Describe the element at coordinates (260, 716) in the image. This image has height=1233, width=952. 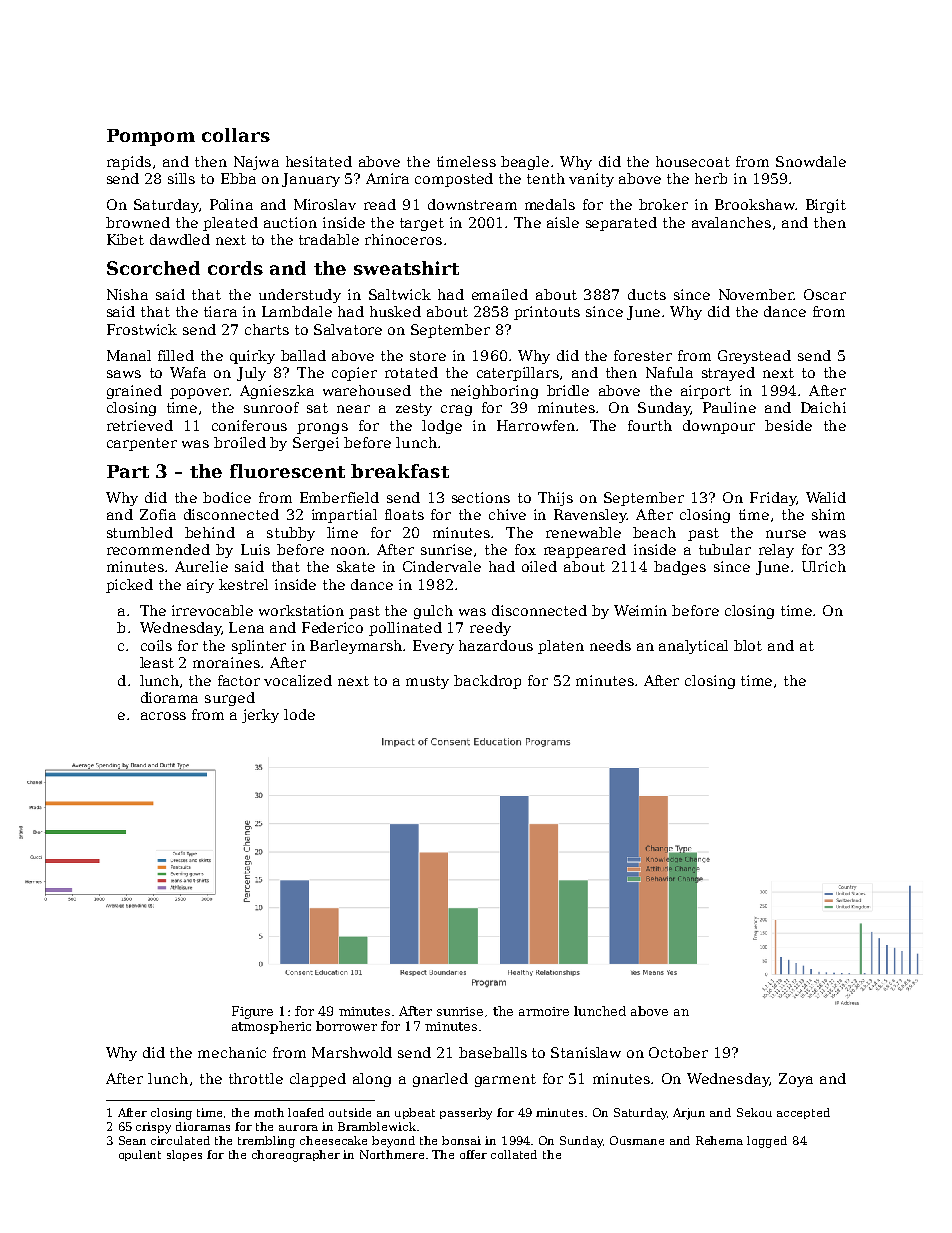
I see `jerky` at that location.
